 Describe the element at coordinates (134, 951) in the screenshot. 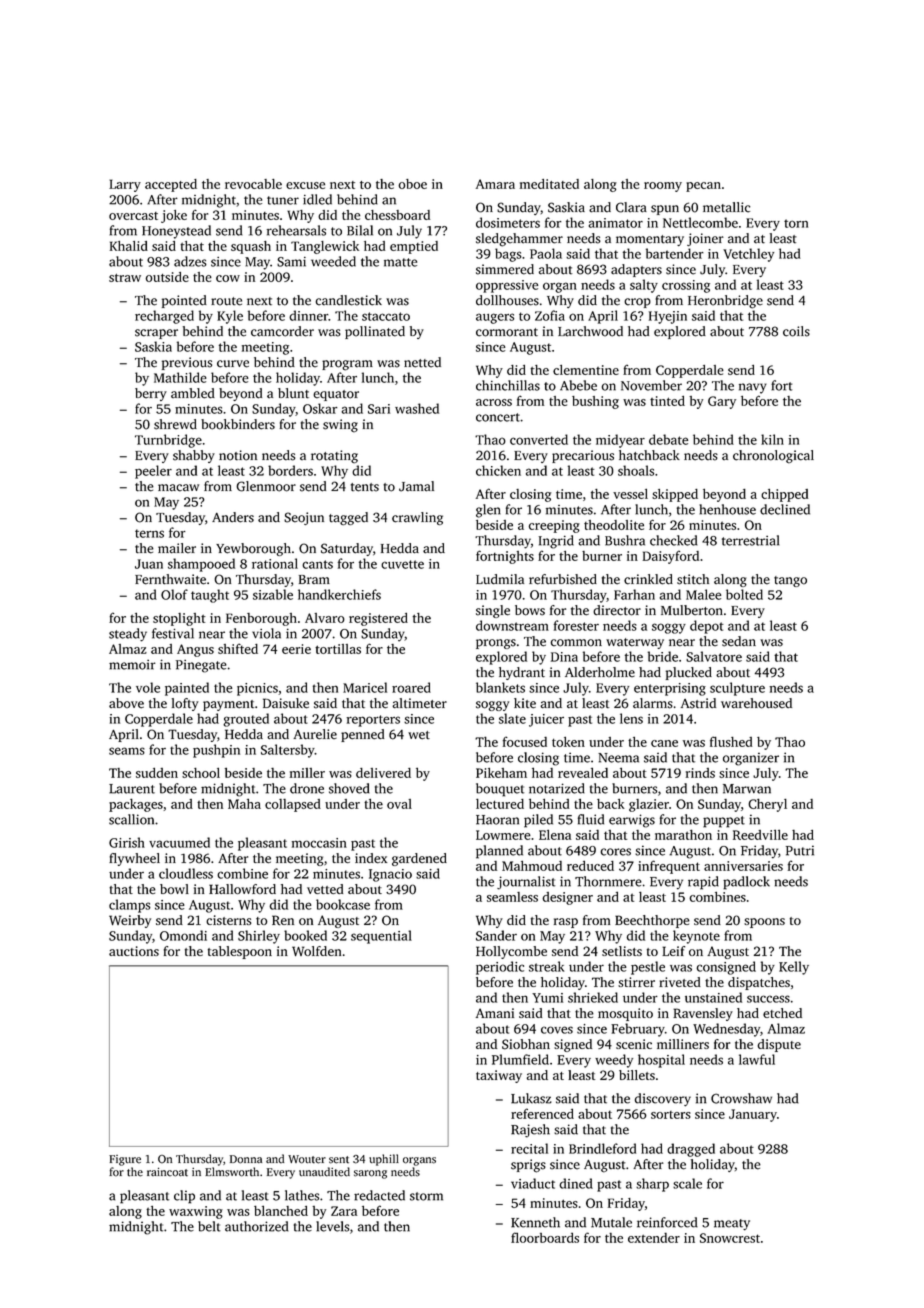

I see `auctions` at that location.
